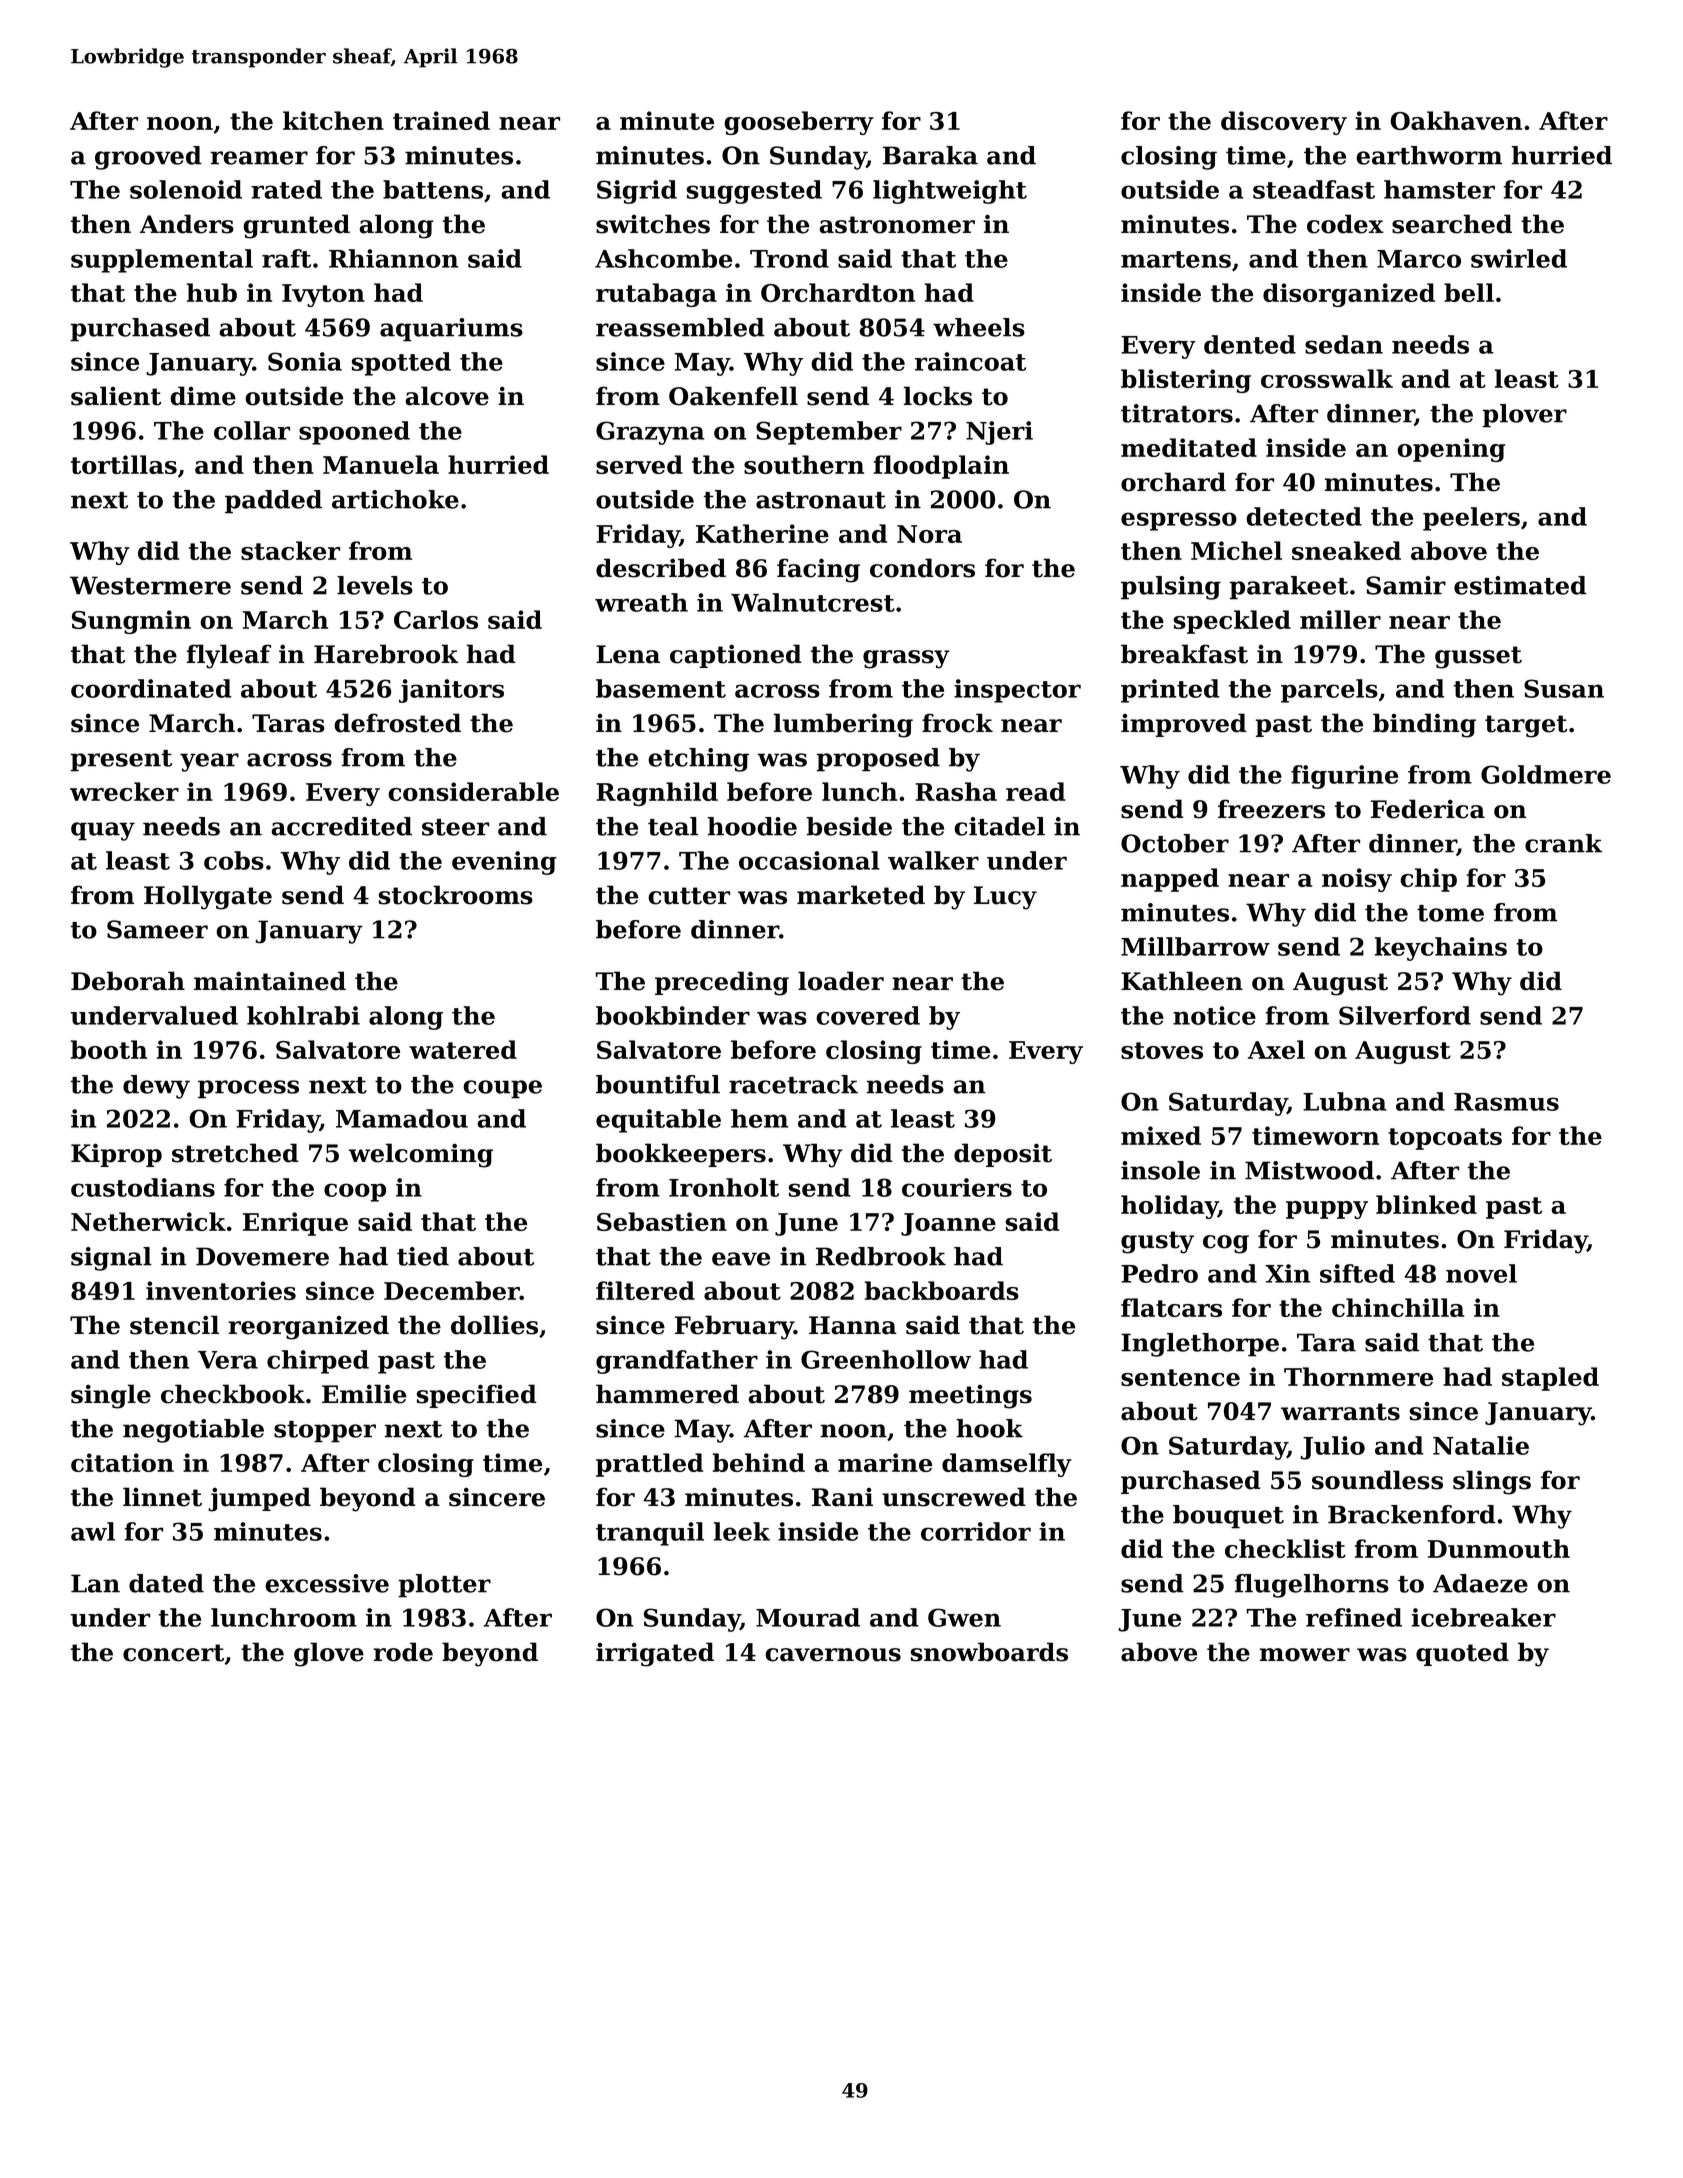 The height and width of the screenshot is (2178, 1683). I want to click on flyleaf, so click(228, 656).
